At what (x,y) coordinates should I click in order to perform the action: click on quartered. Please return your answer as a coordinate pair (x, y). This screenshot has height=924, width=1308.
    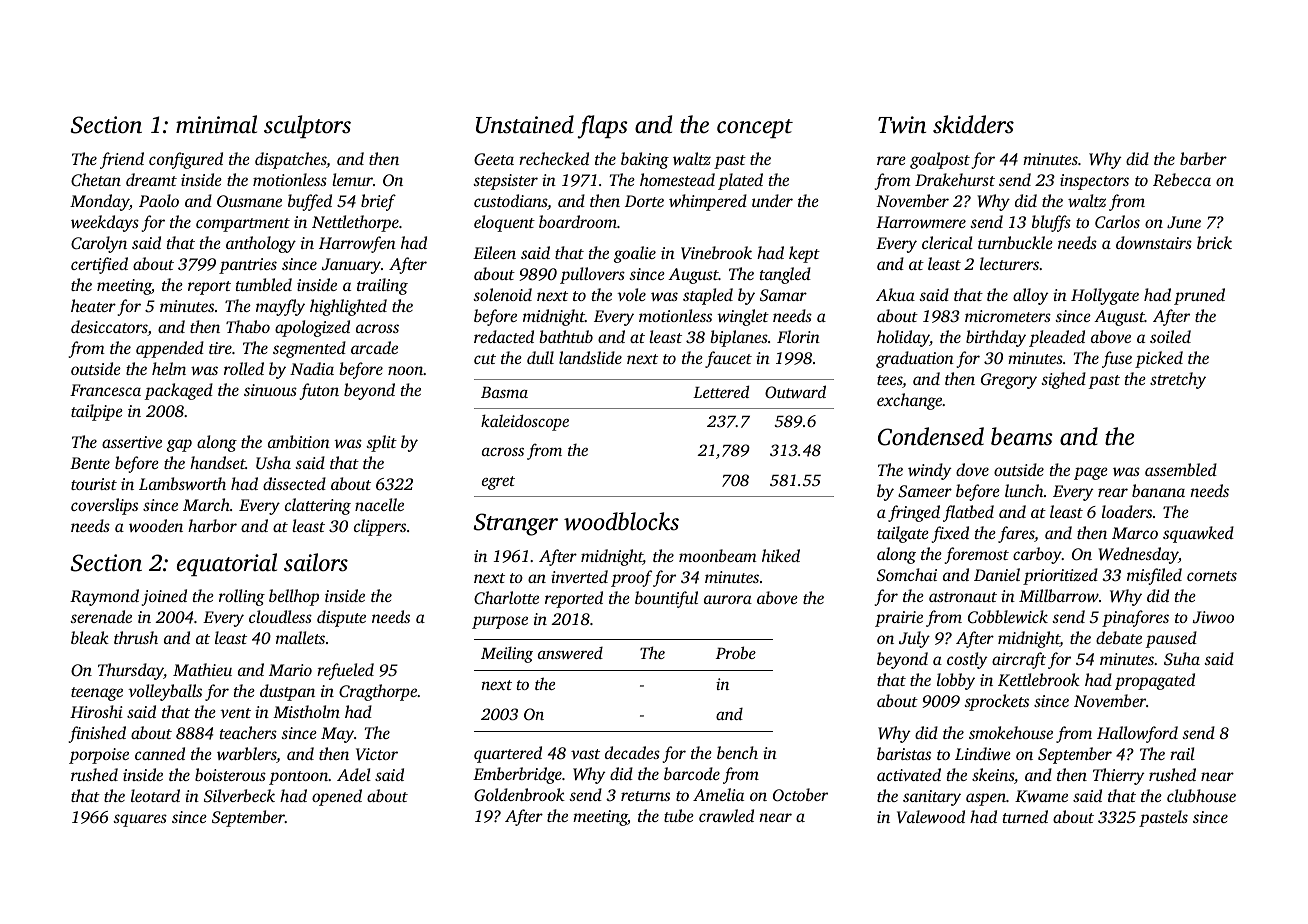
    Looking at the image, I should click on (508, 754).
